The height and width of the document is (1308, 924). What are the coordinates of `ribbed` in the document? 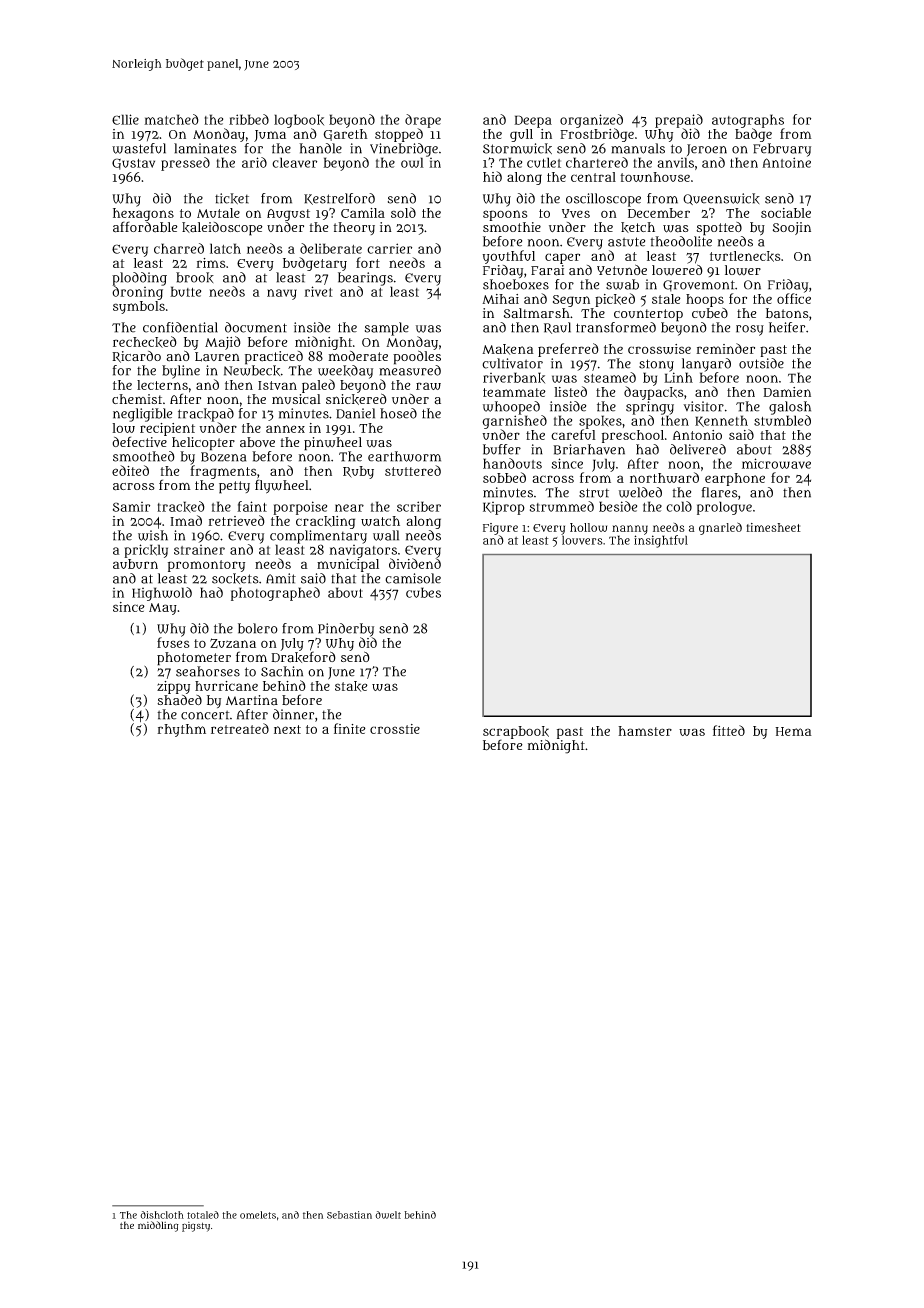 It's located at (249, 119).
